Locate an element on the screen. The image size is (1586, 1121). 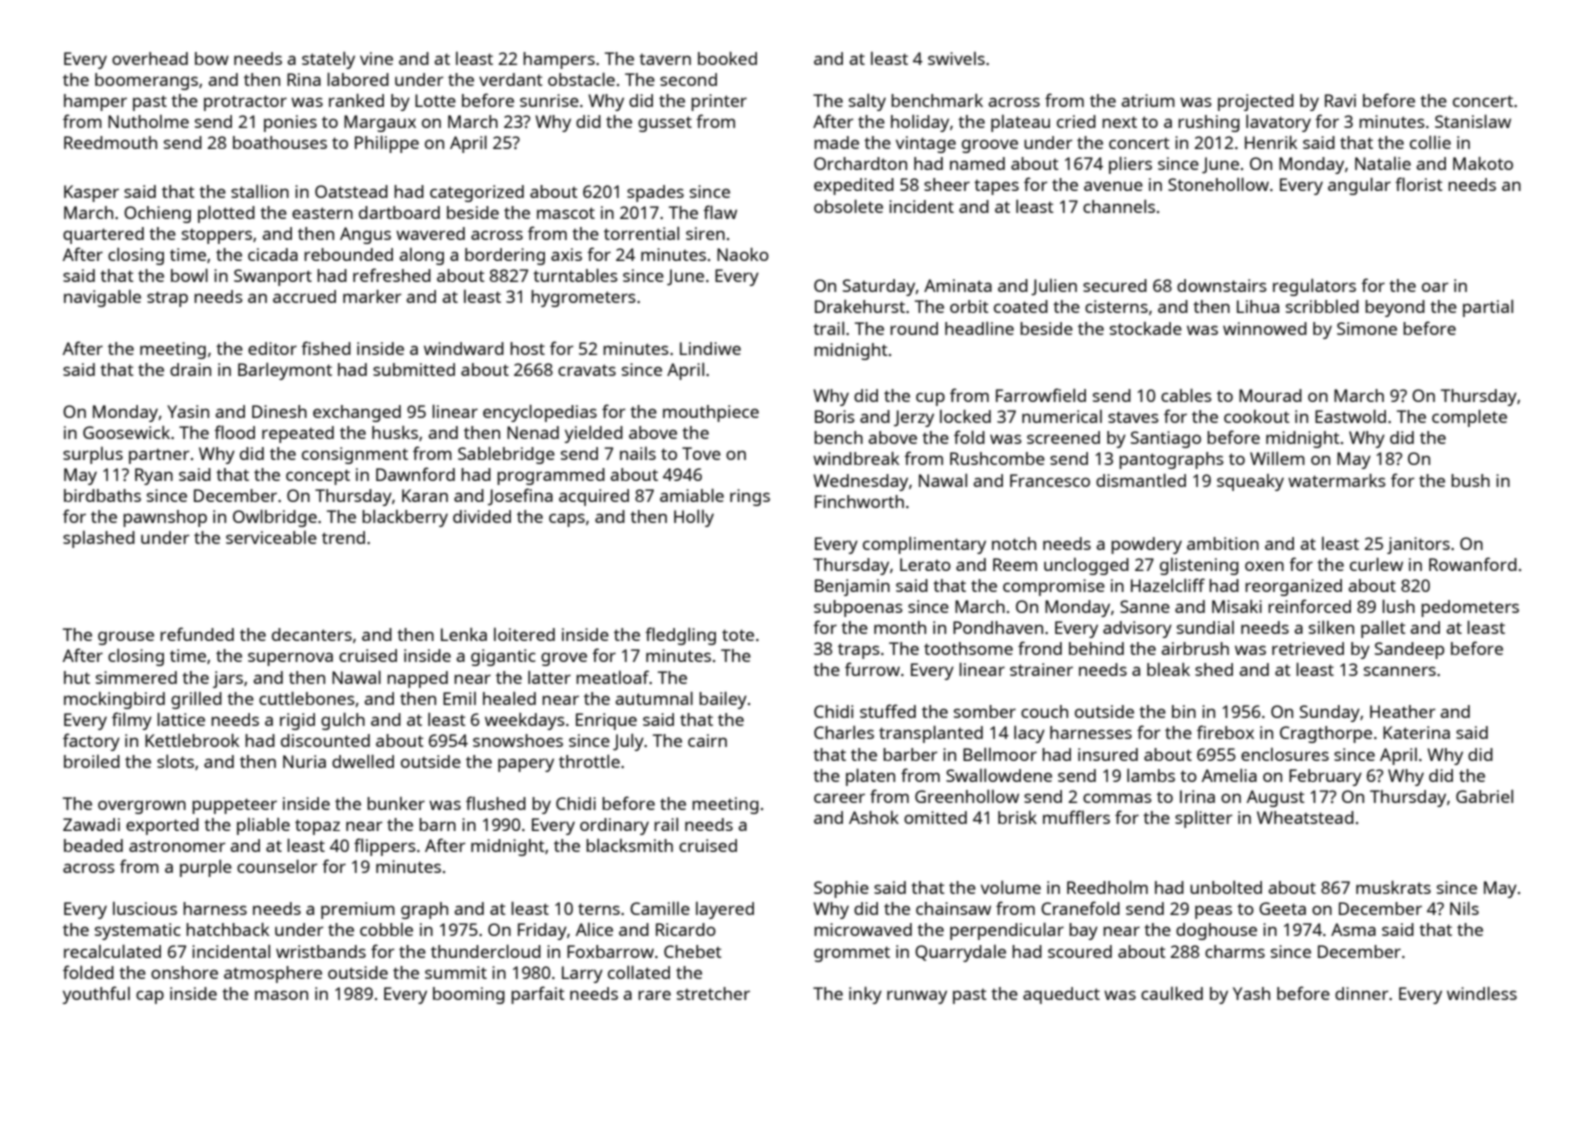
rings is located at coordinates (750, 497).
